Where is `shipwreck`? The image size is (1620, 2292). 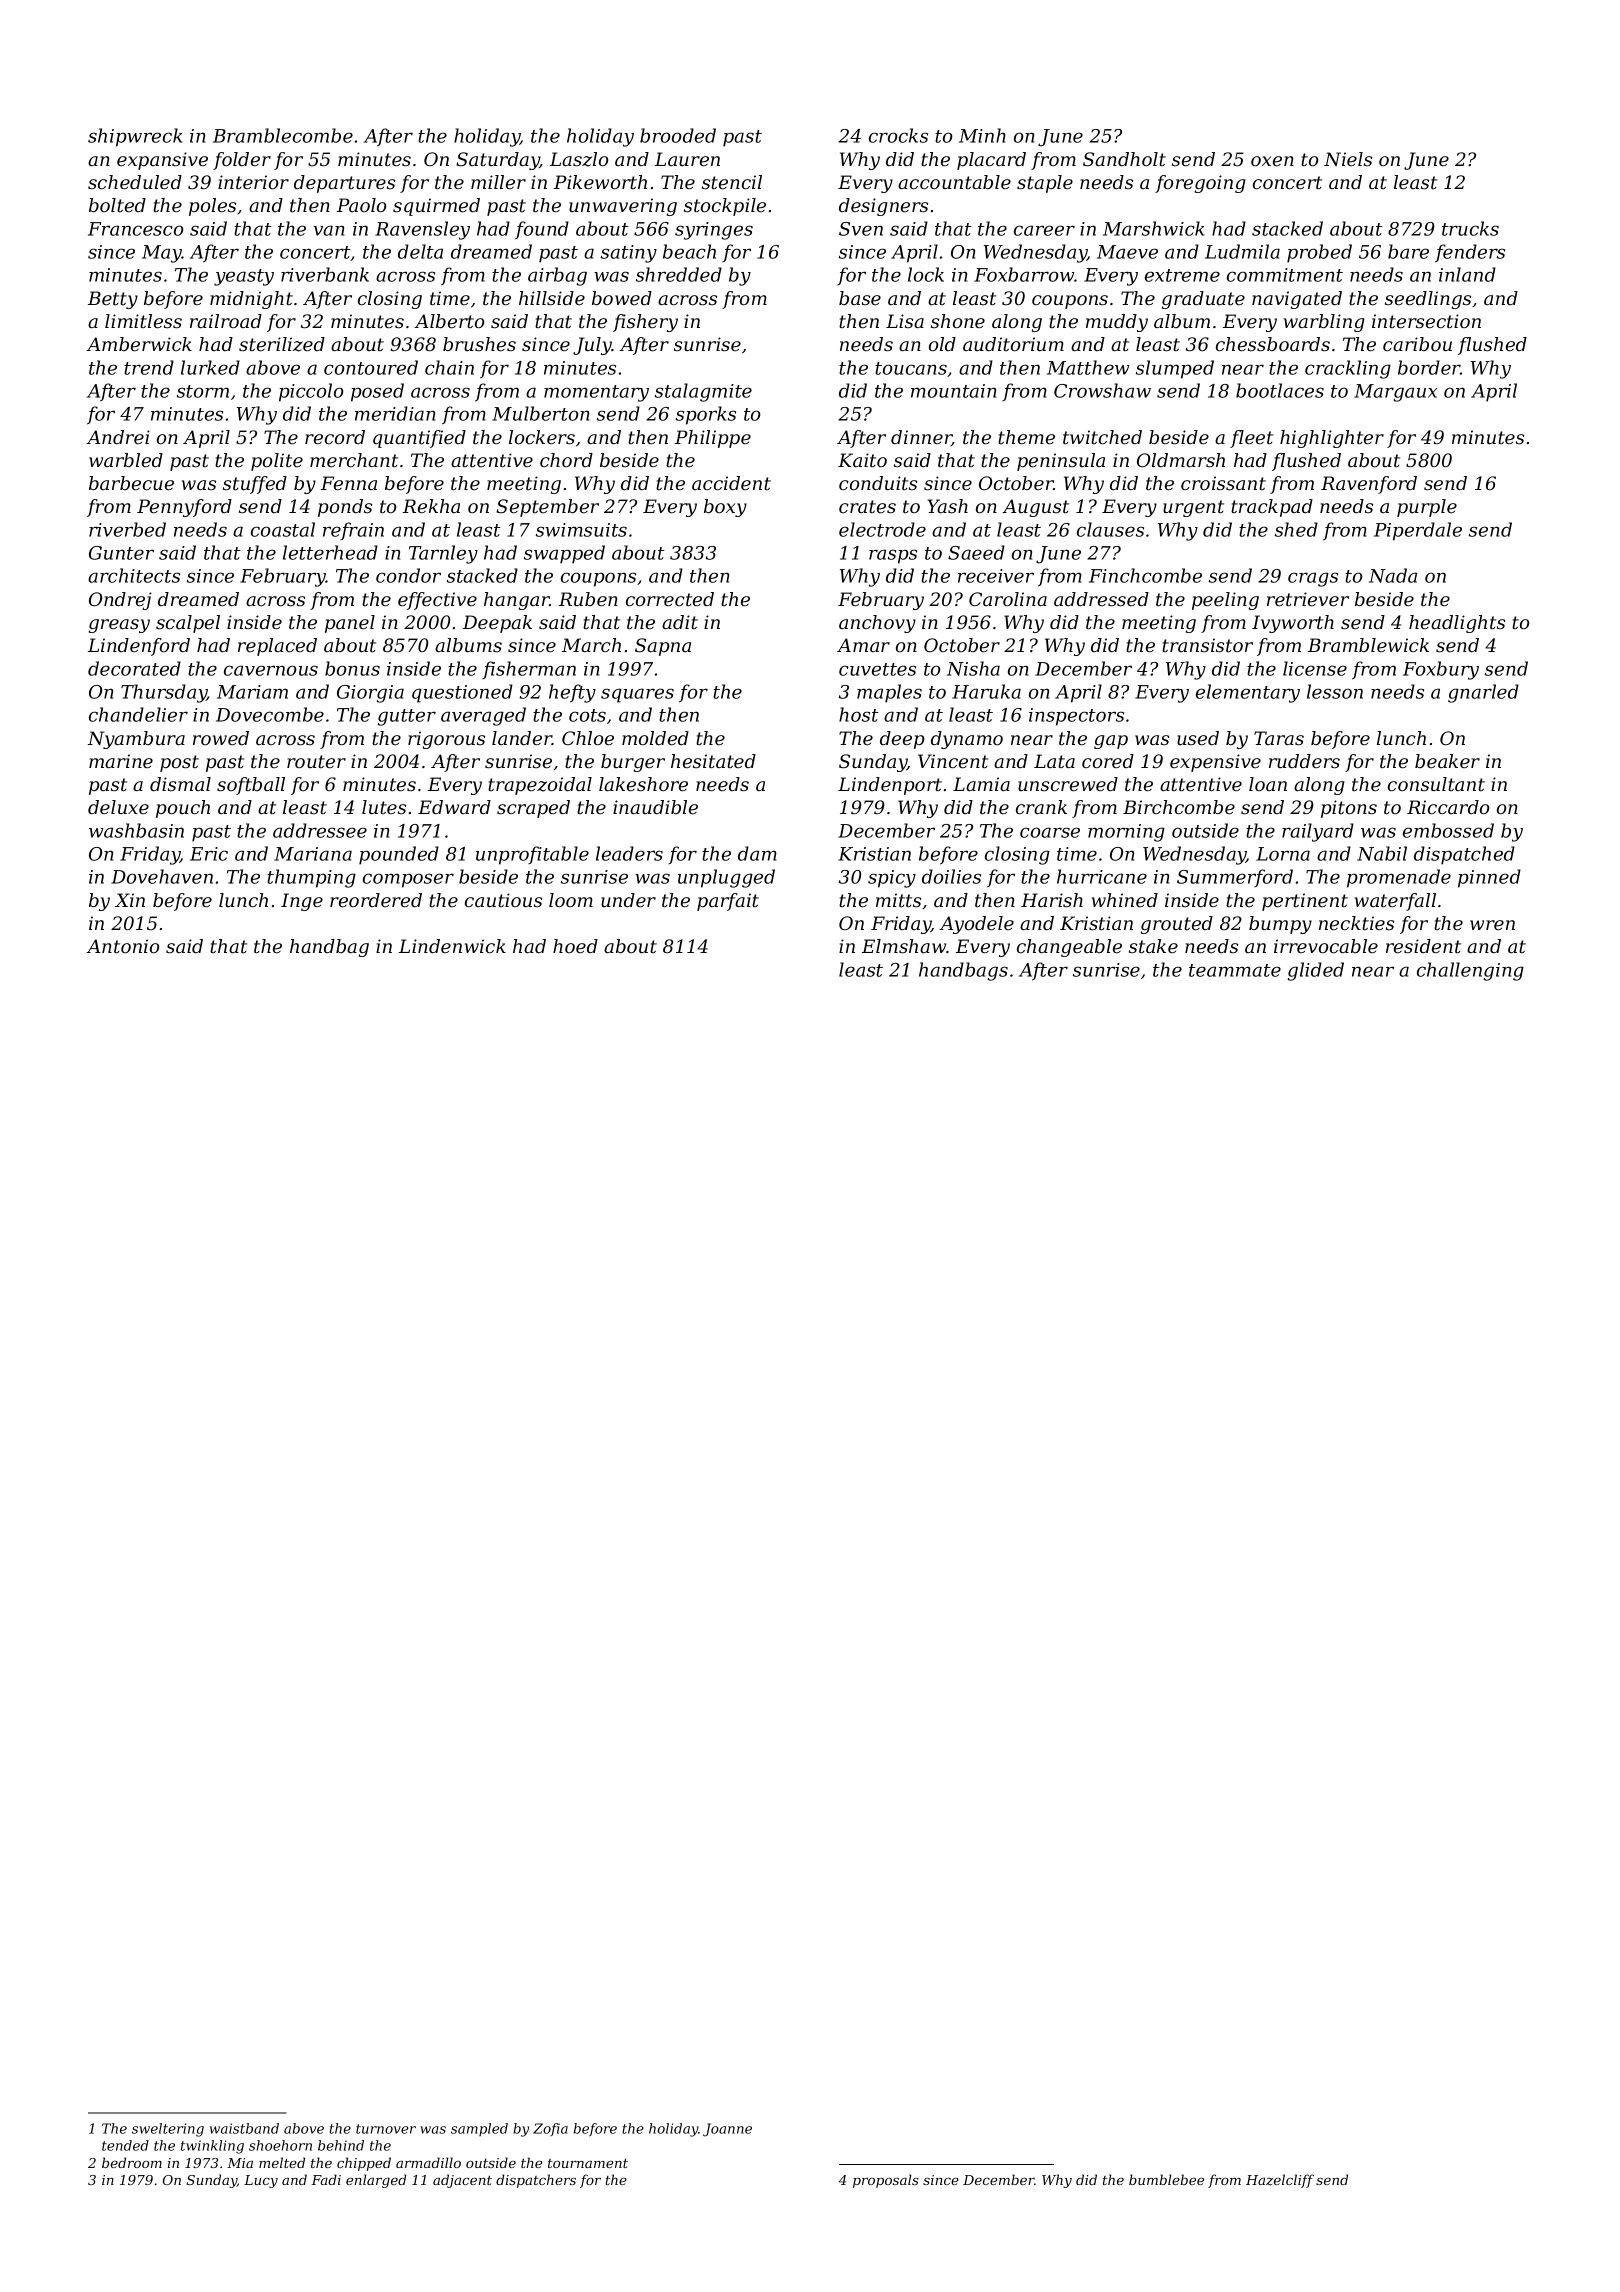
shipwreck is located at coordinates (135, 137).
